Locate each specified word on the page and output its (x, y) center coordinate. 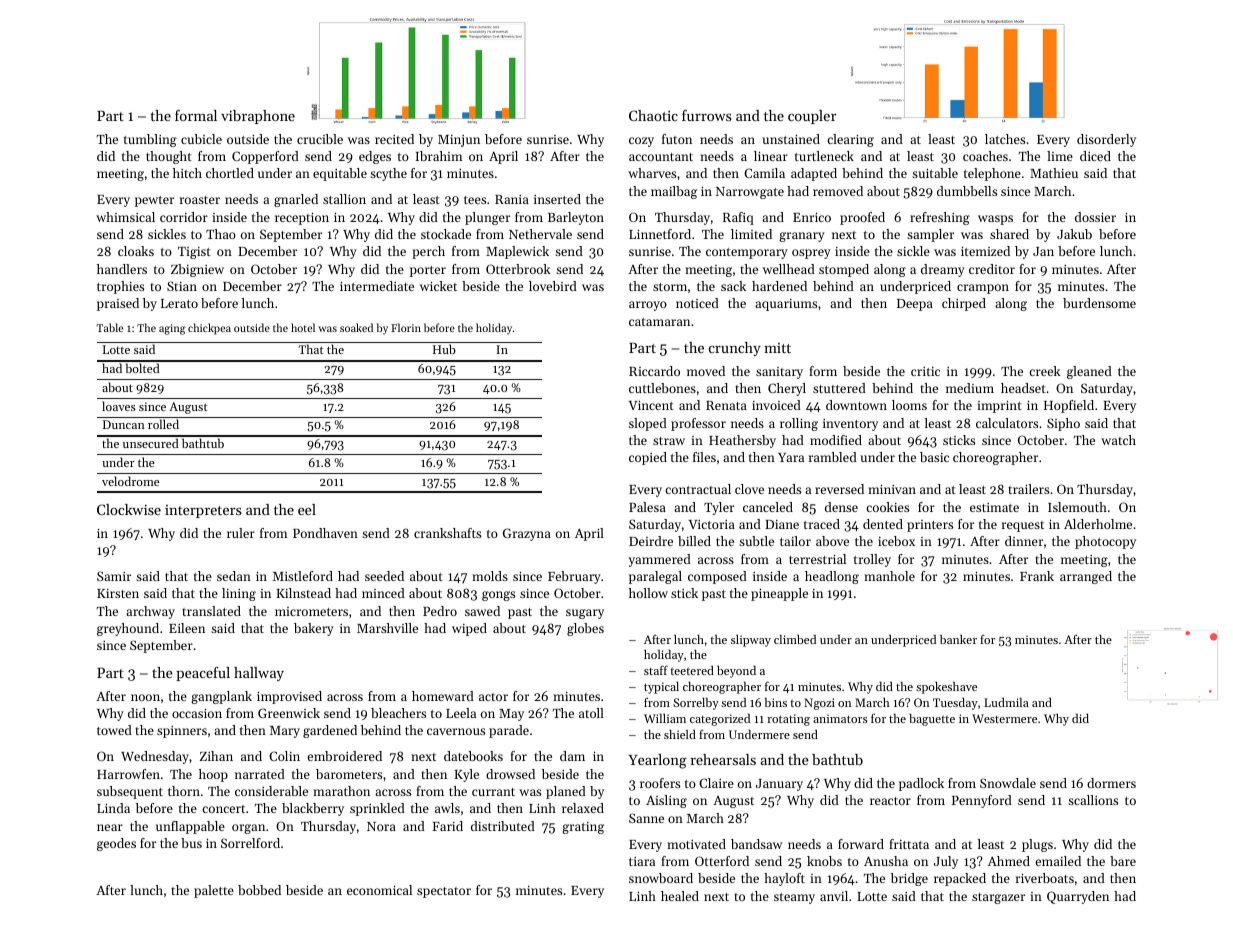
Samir (114, 576)
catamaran (659, 322)
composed (717, 577)
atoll (591, 713)
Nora (381, 826)
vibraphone (258, 117)
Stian (182, 286)
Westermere (1004, 718)
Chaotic (653, 115)
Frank (1037, 576)
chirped (964, 304)
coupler (812, 117)
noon (145, 697)
